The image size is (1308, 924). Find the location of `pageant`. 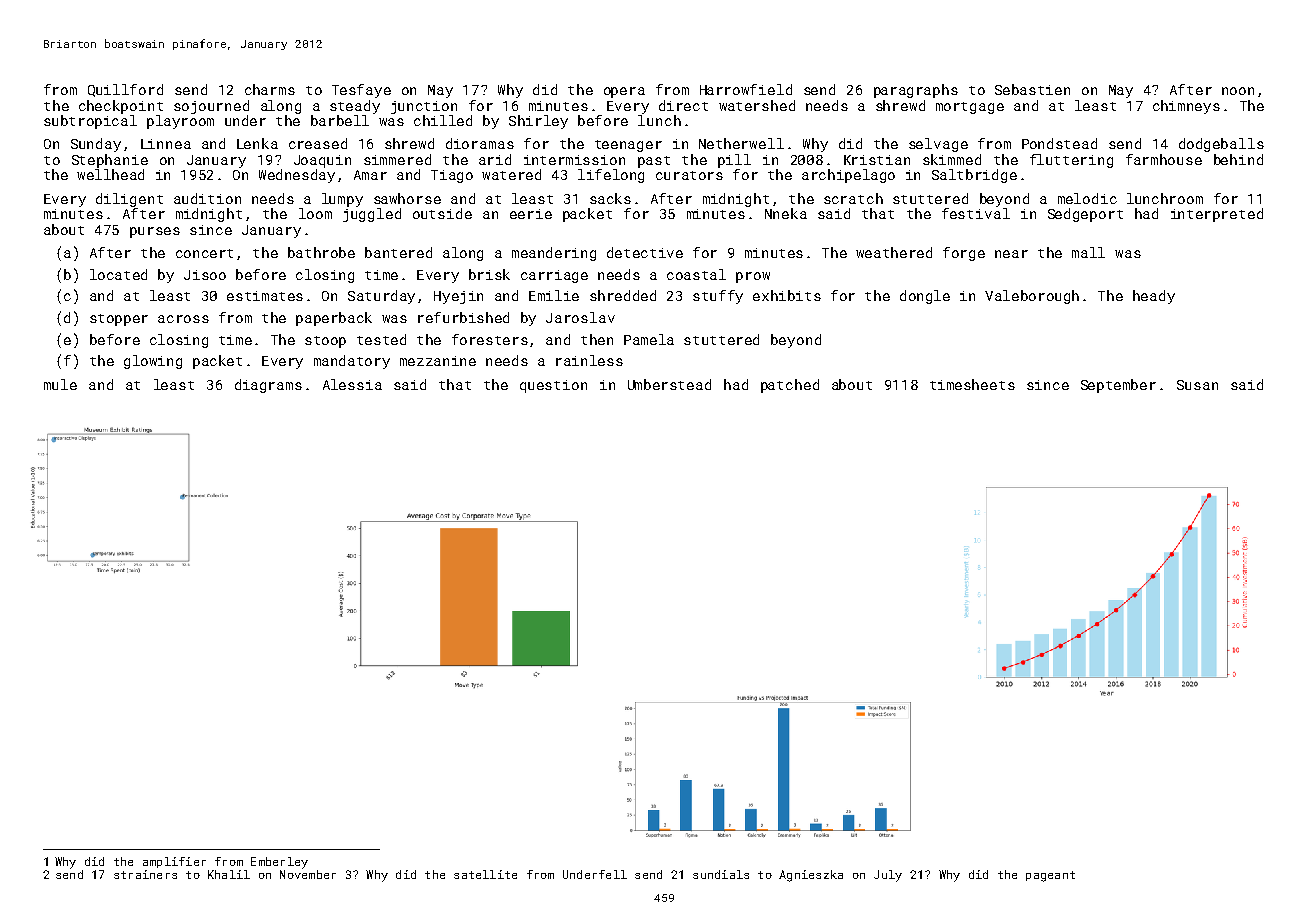

pageant is located at coordinates (1050, 876).
